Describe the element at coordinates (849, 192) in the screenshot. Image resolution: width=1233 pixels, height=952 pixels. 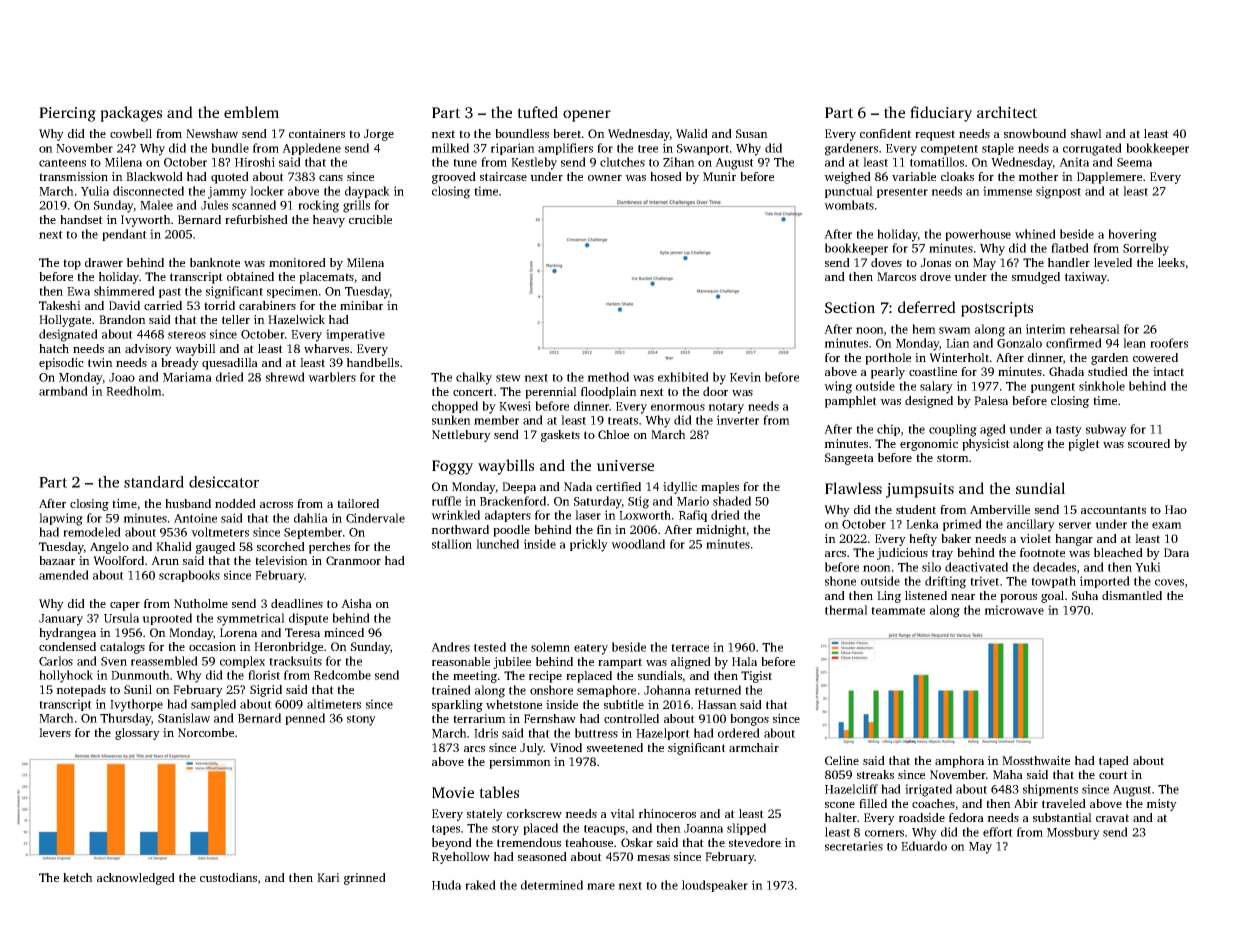
I see `punctual` at that location.
